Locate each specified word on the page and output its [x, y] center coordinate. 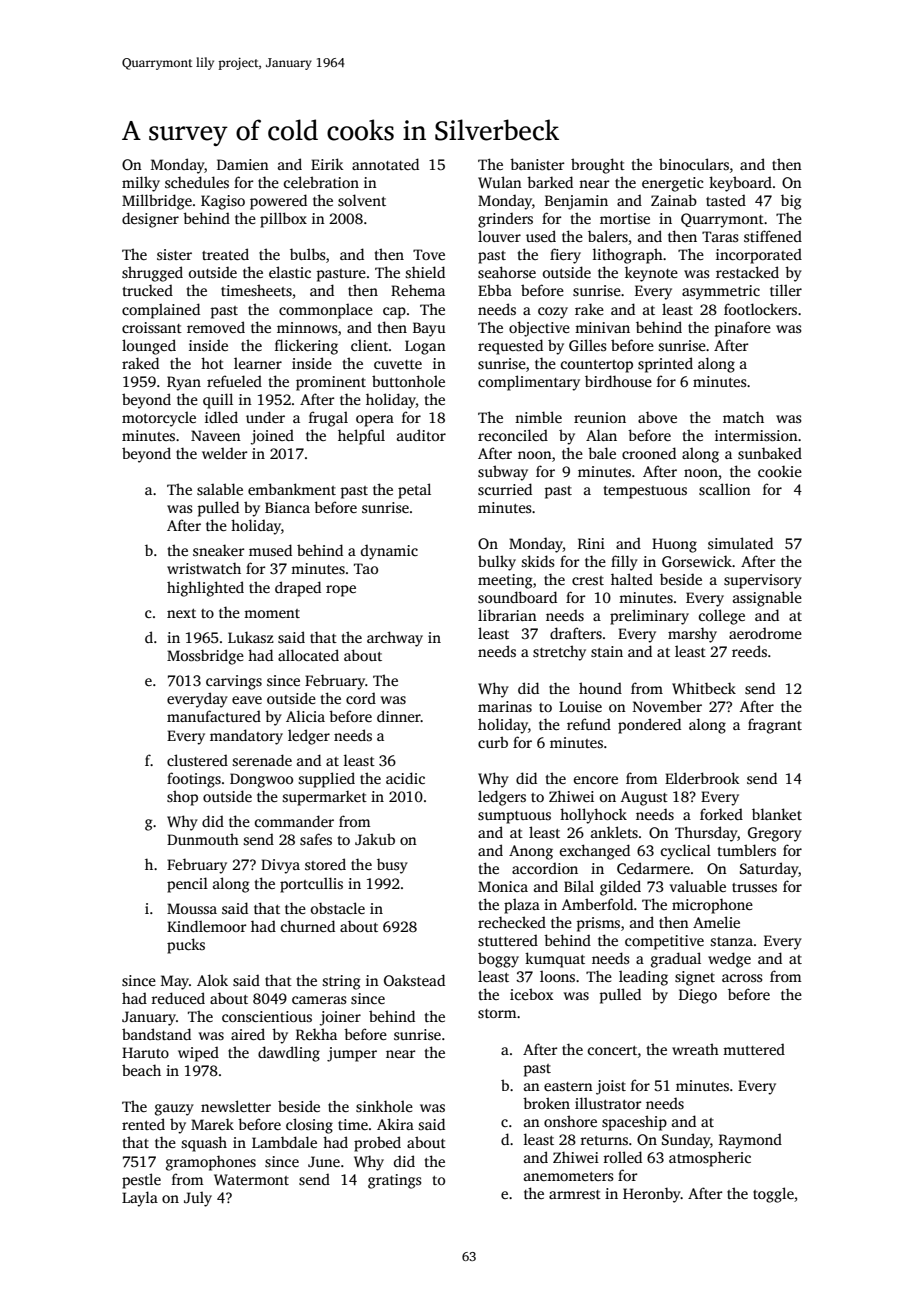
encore [596, 780]
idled [221, 417]
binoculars [694, 164]
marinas [505, 706]
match [743, 417]
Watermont [251, 1179]
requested [510, 347]
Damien [243, 164]
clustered [197, 760]
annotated [385, 164]
